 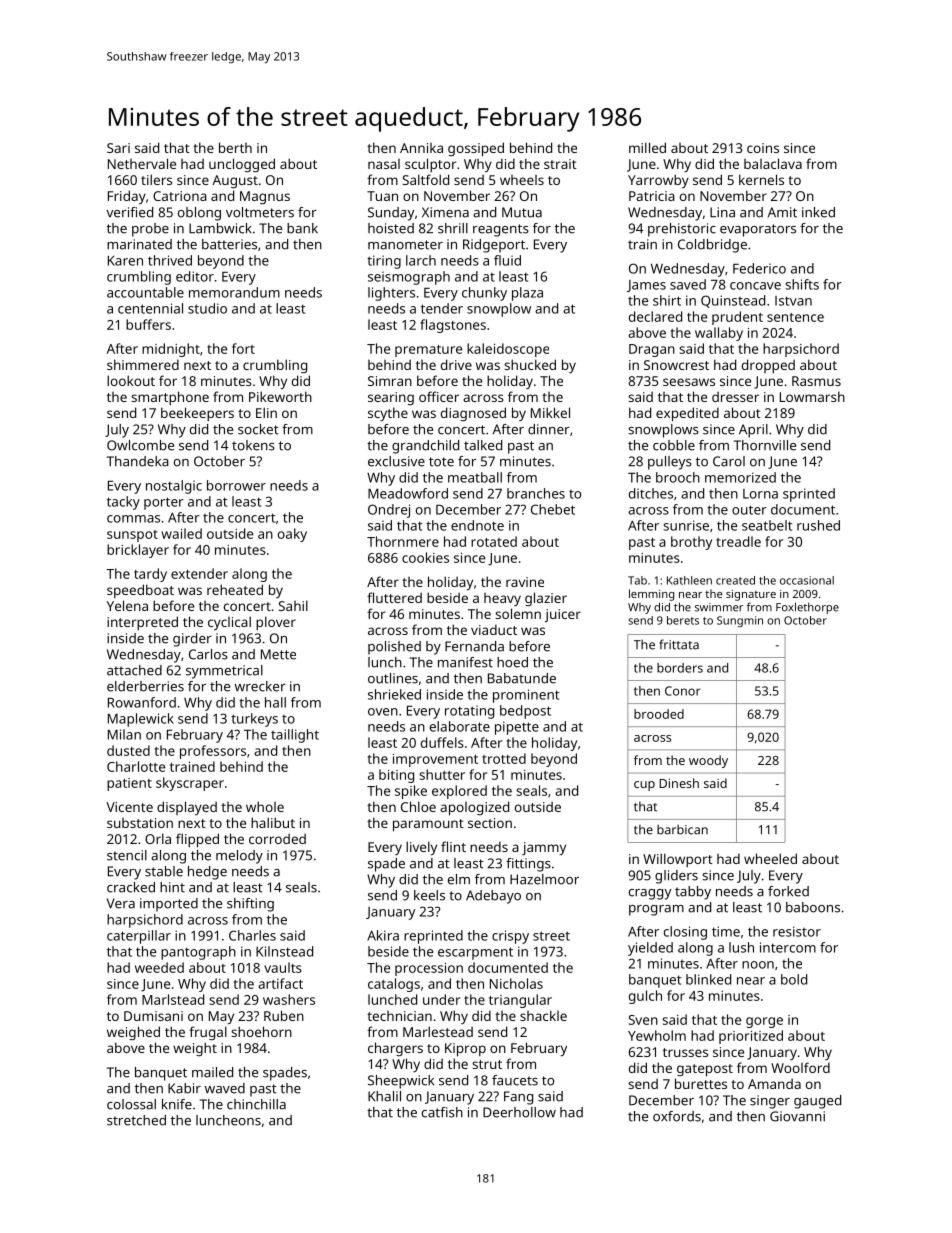 I want to click on smartphone, so click(x=170, y=398).
